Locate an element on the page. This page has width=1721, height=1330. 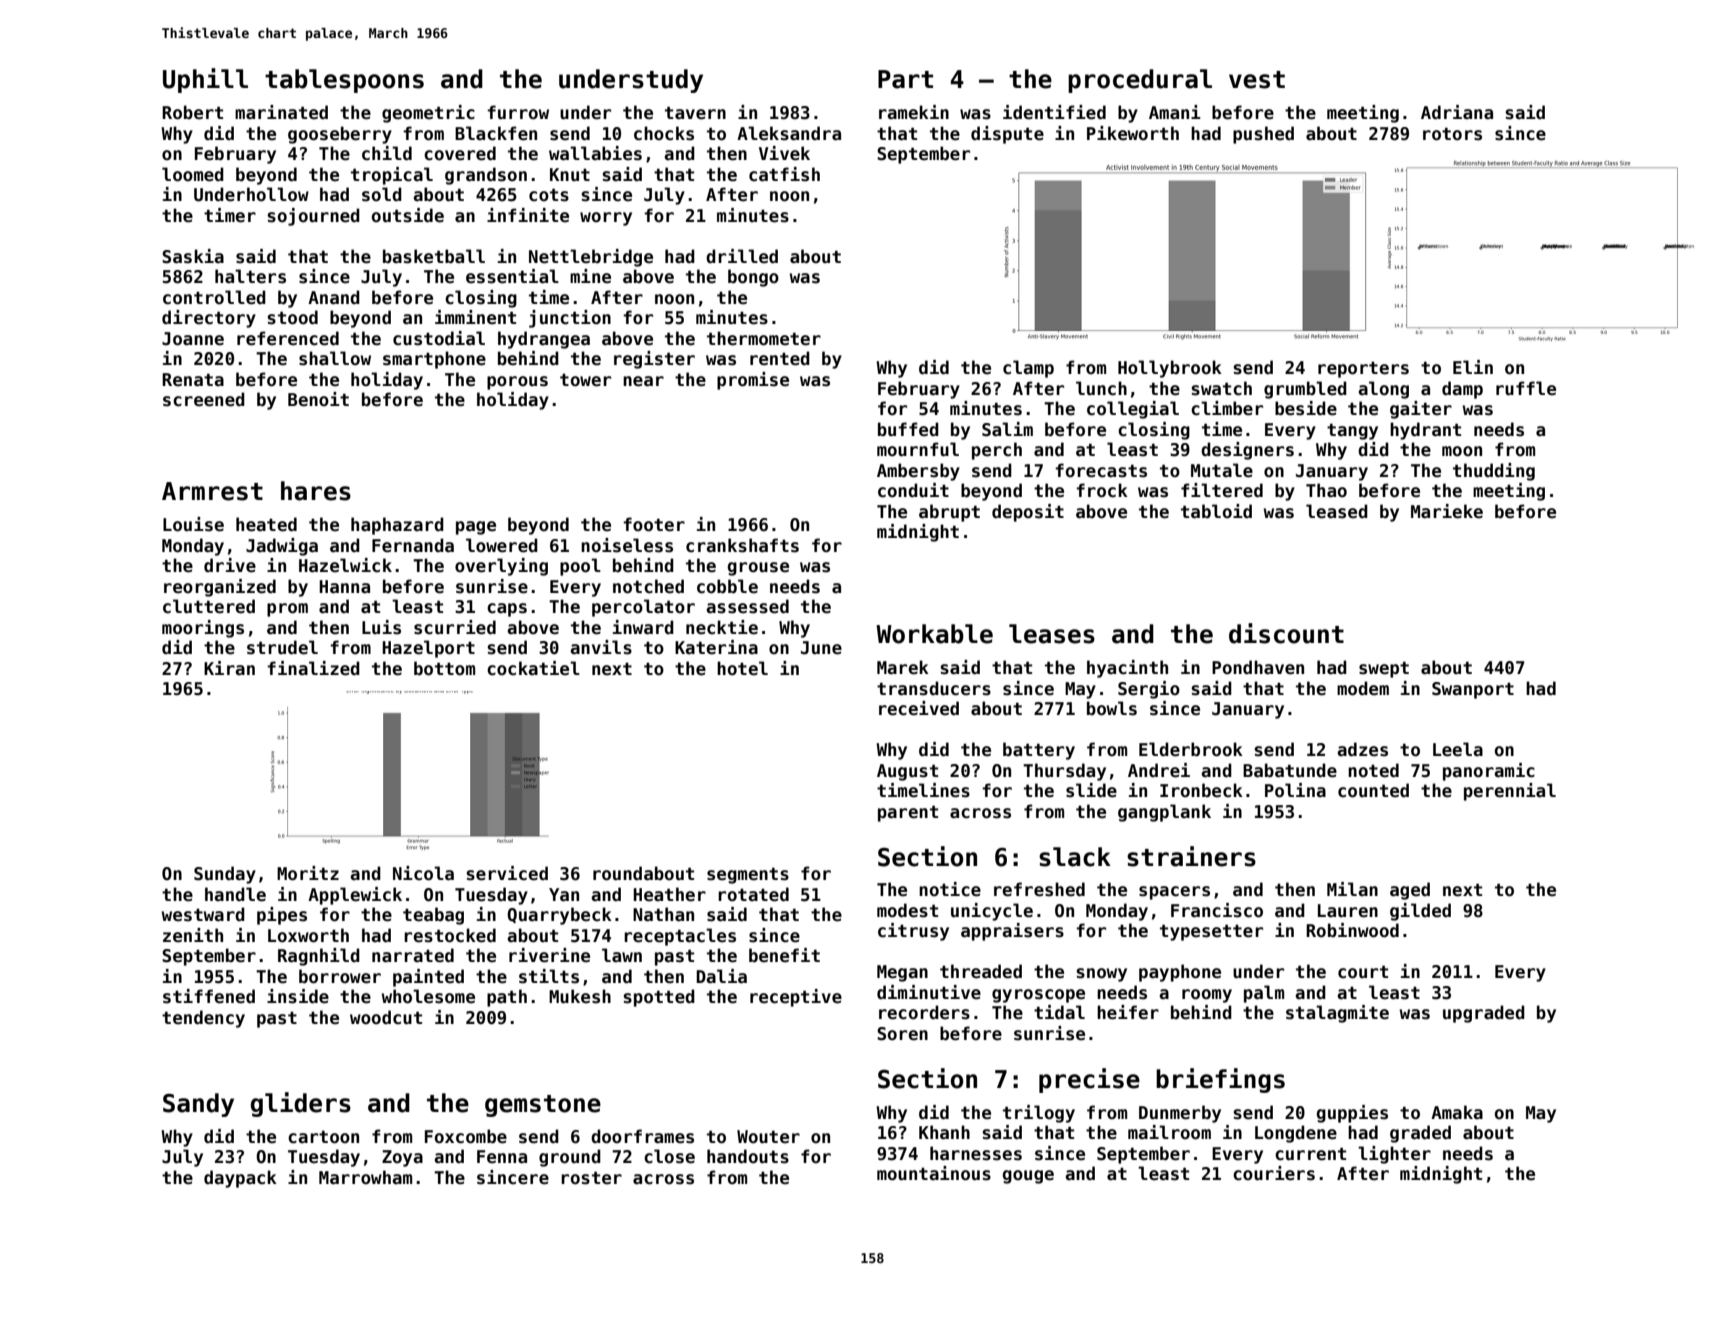
benefit is located at coordinates (784, 955).
